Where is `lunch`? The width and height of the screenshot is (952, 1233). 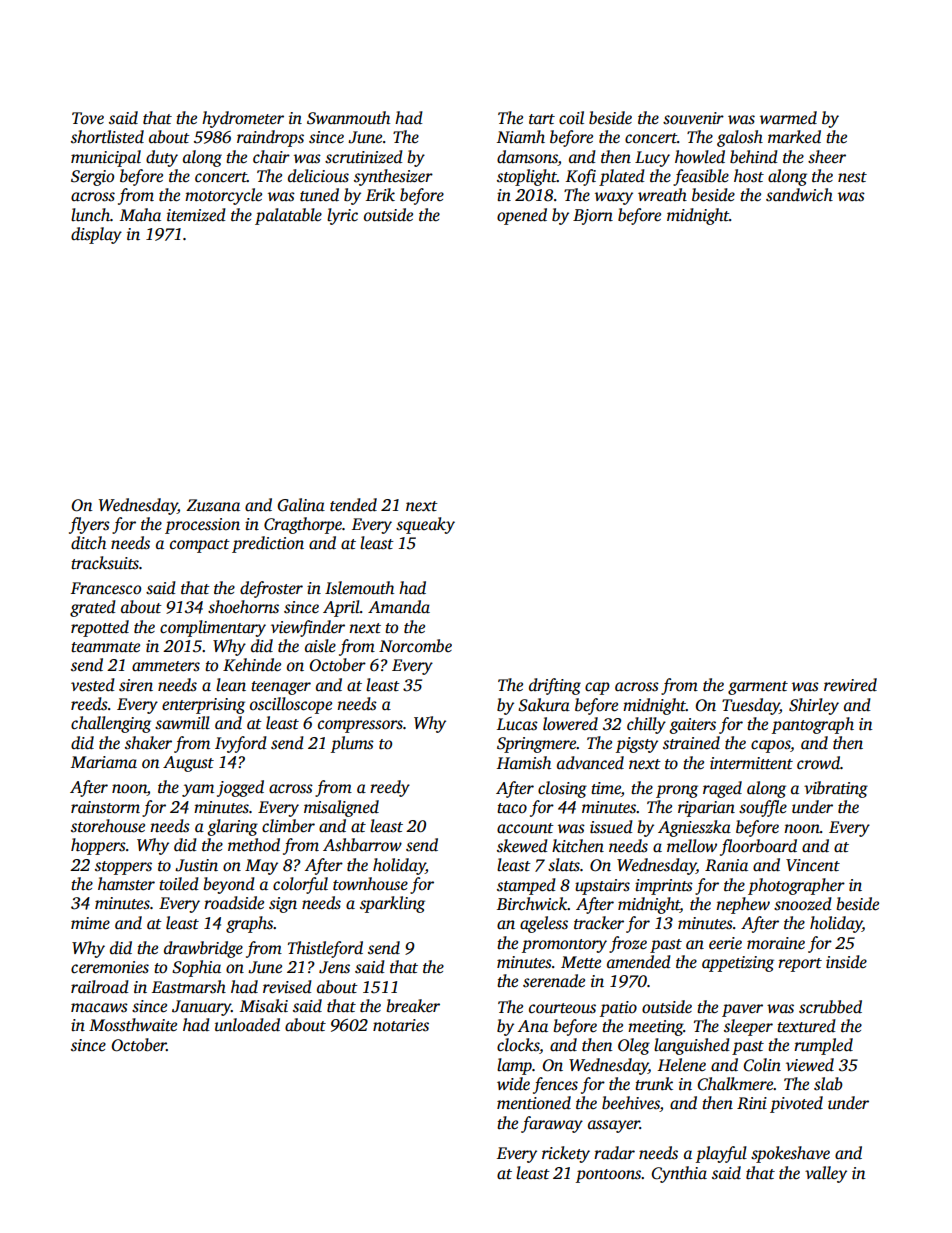 lunch is located at coordinates (90, 215).
